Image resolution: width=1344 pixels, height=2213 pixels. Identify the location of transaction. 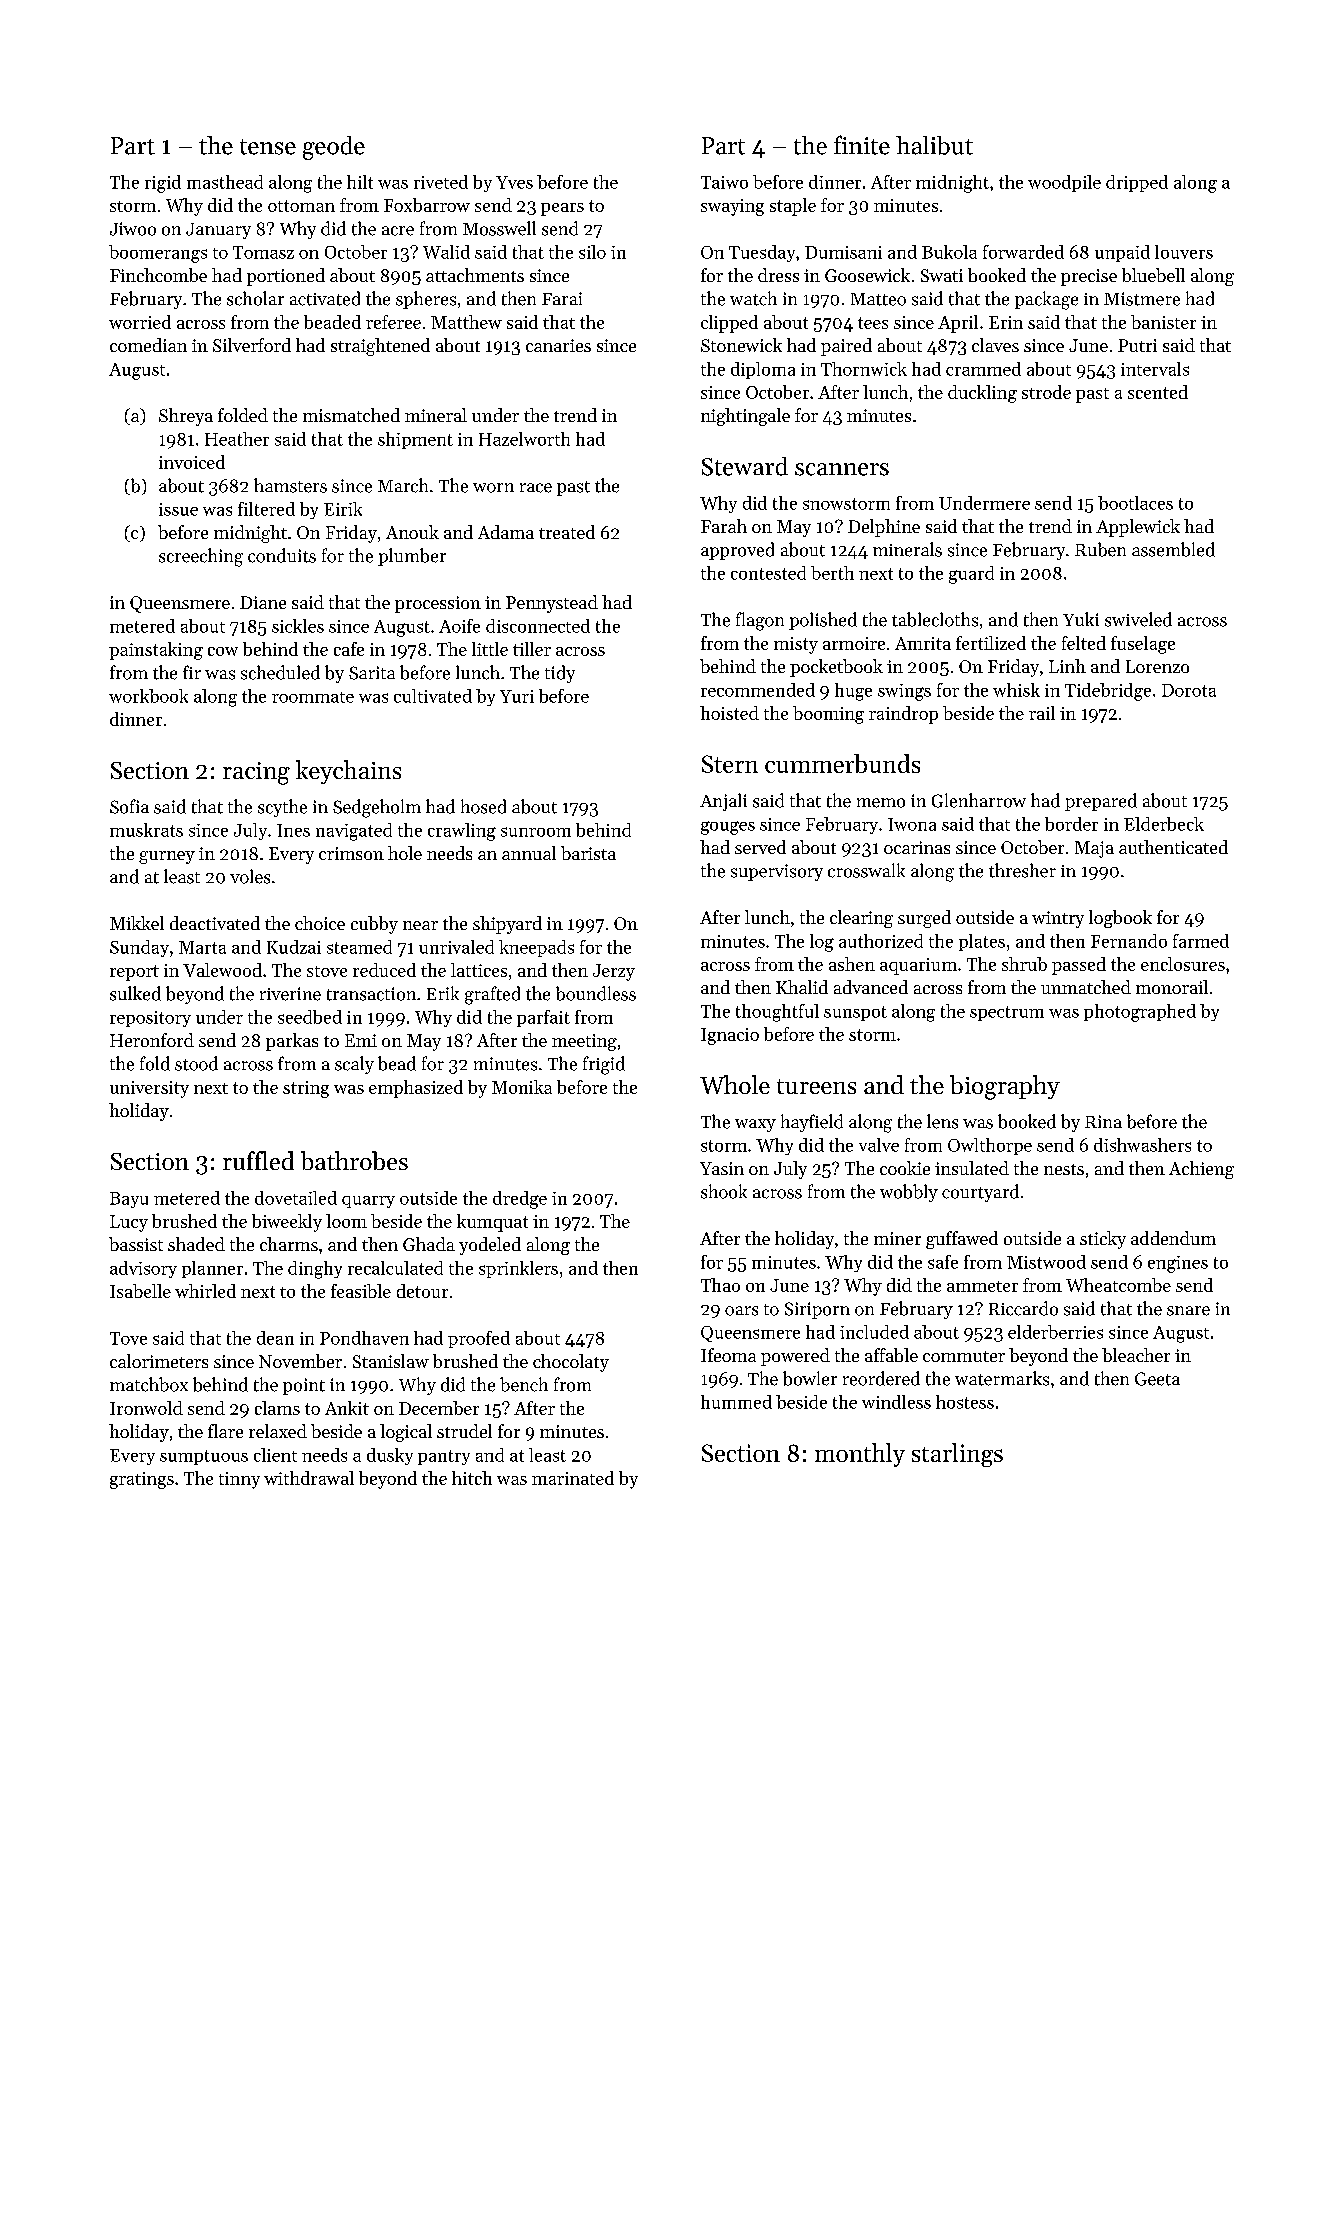
(371, 994).
